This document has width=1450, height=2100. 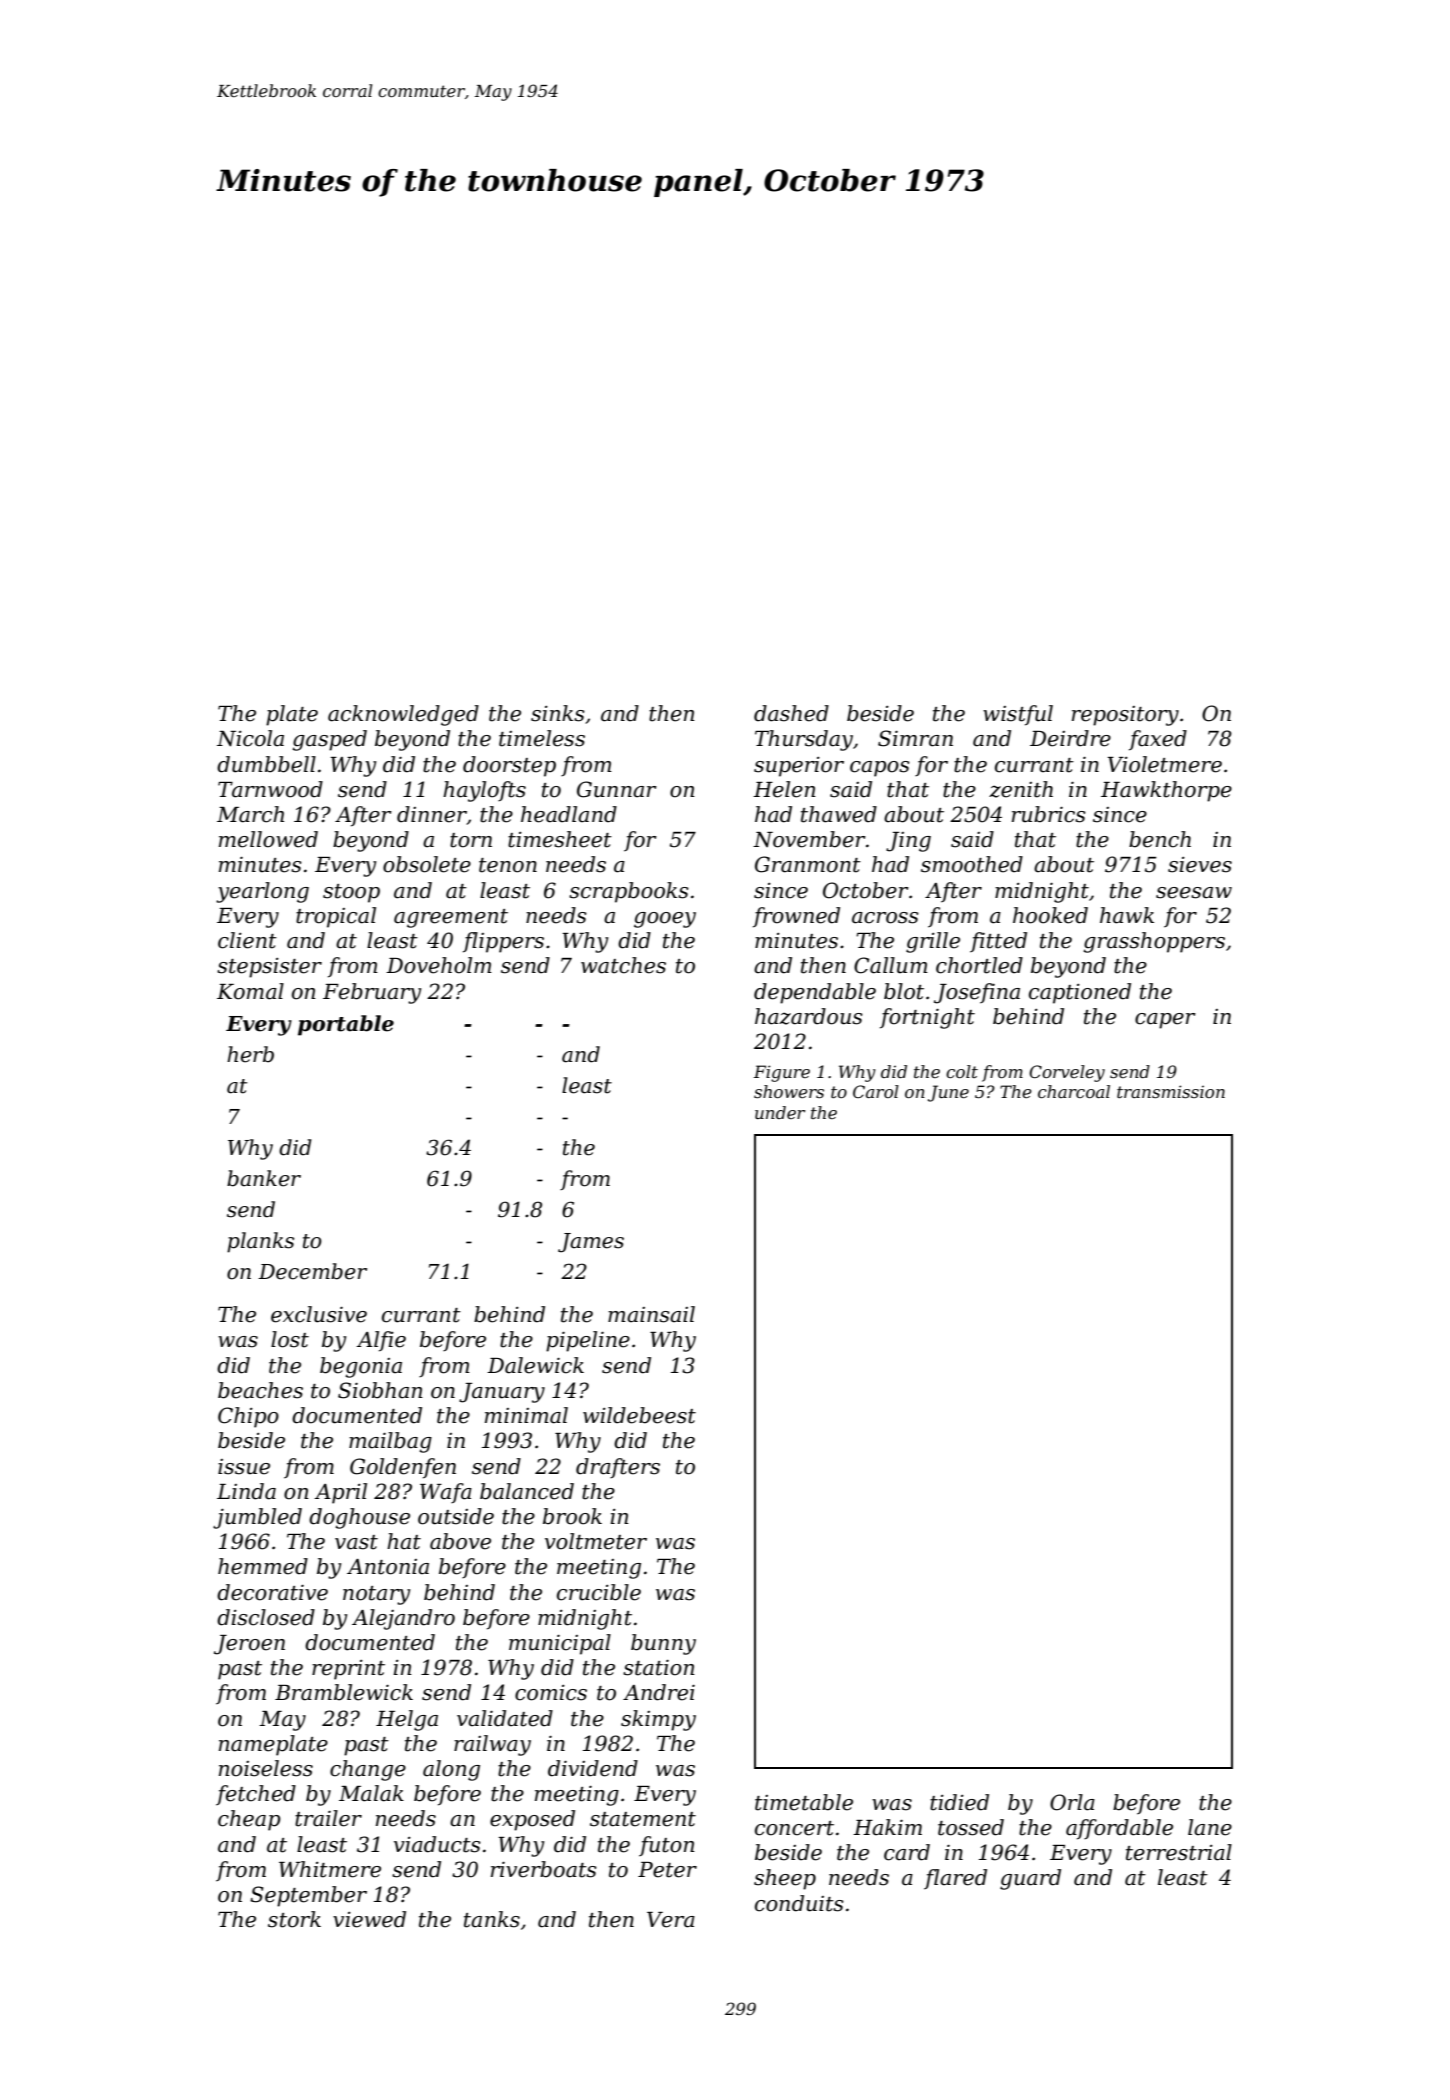 I want to click on Figure, so click(x=782, y=1073).
